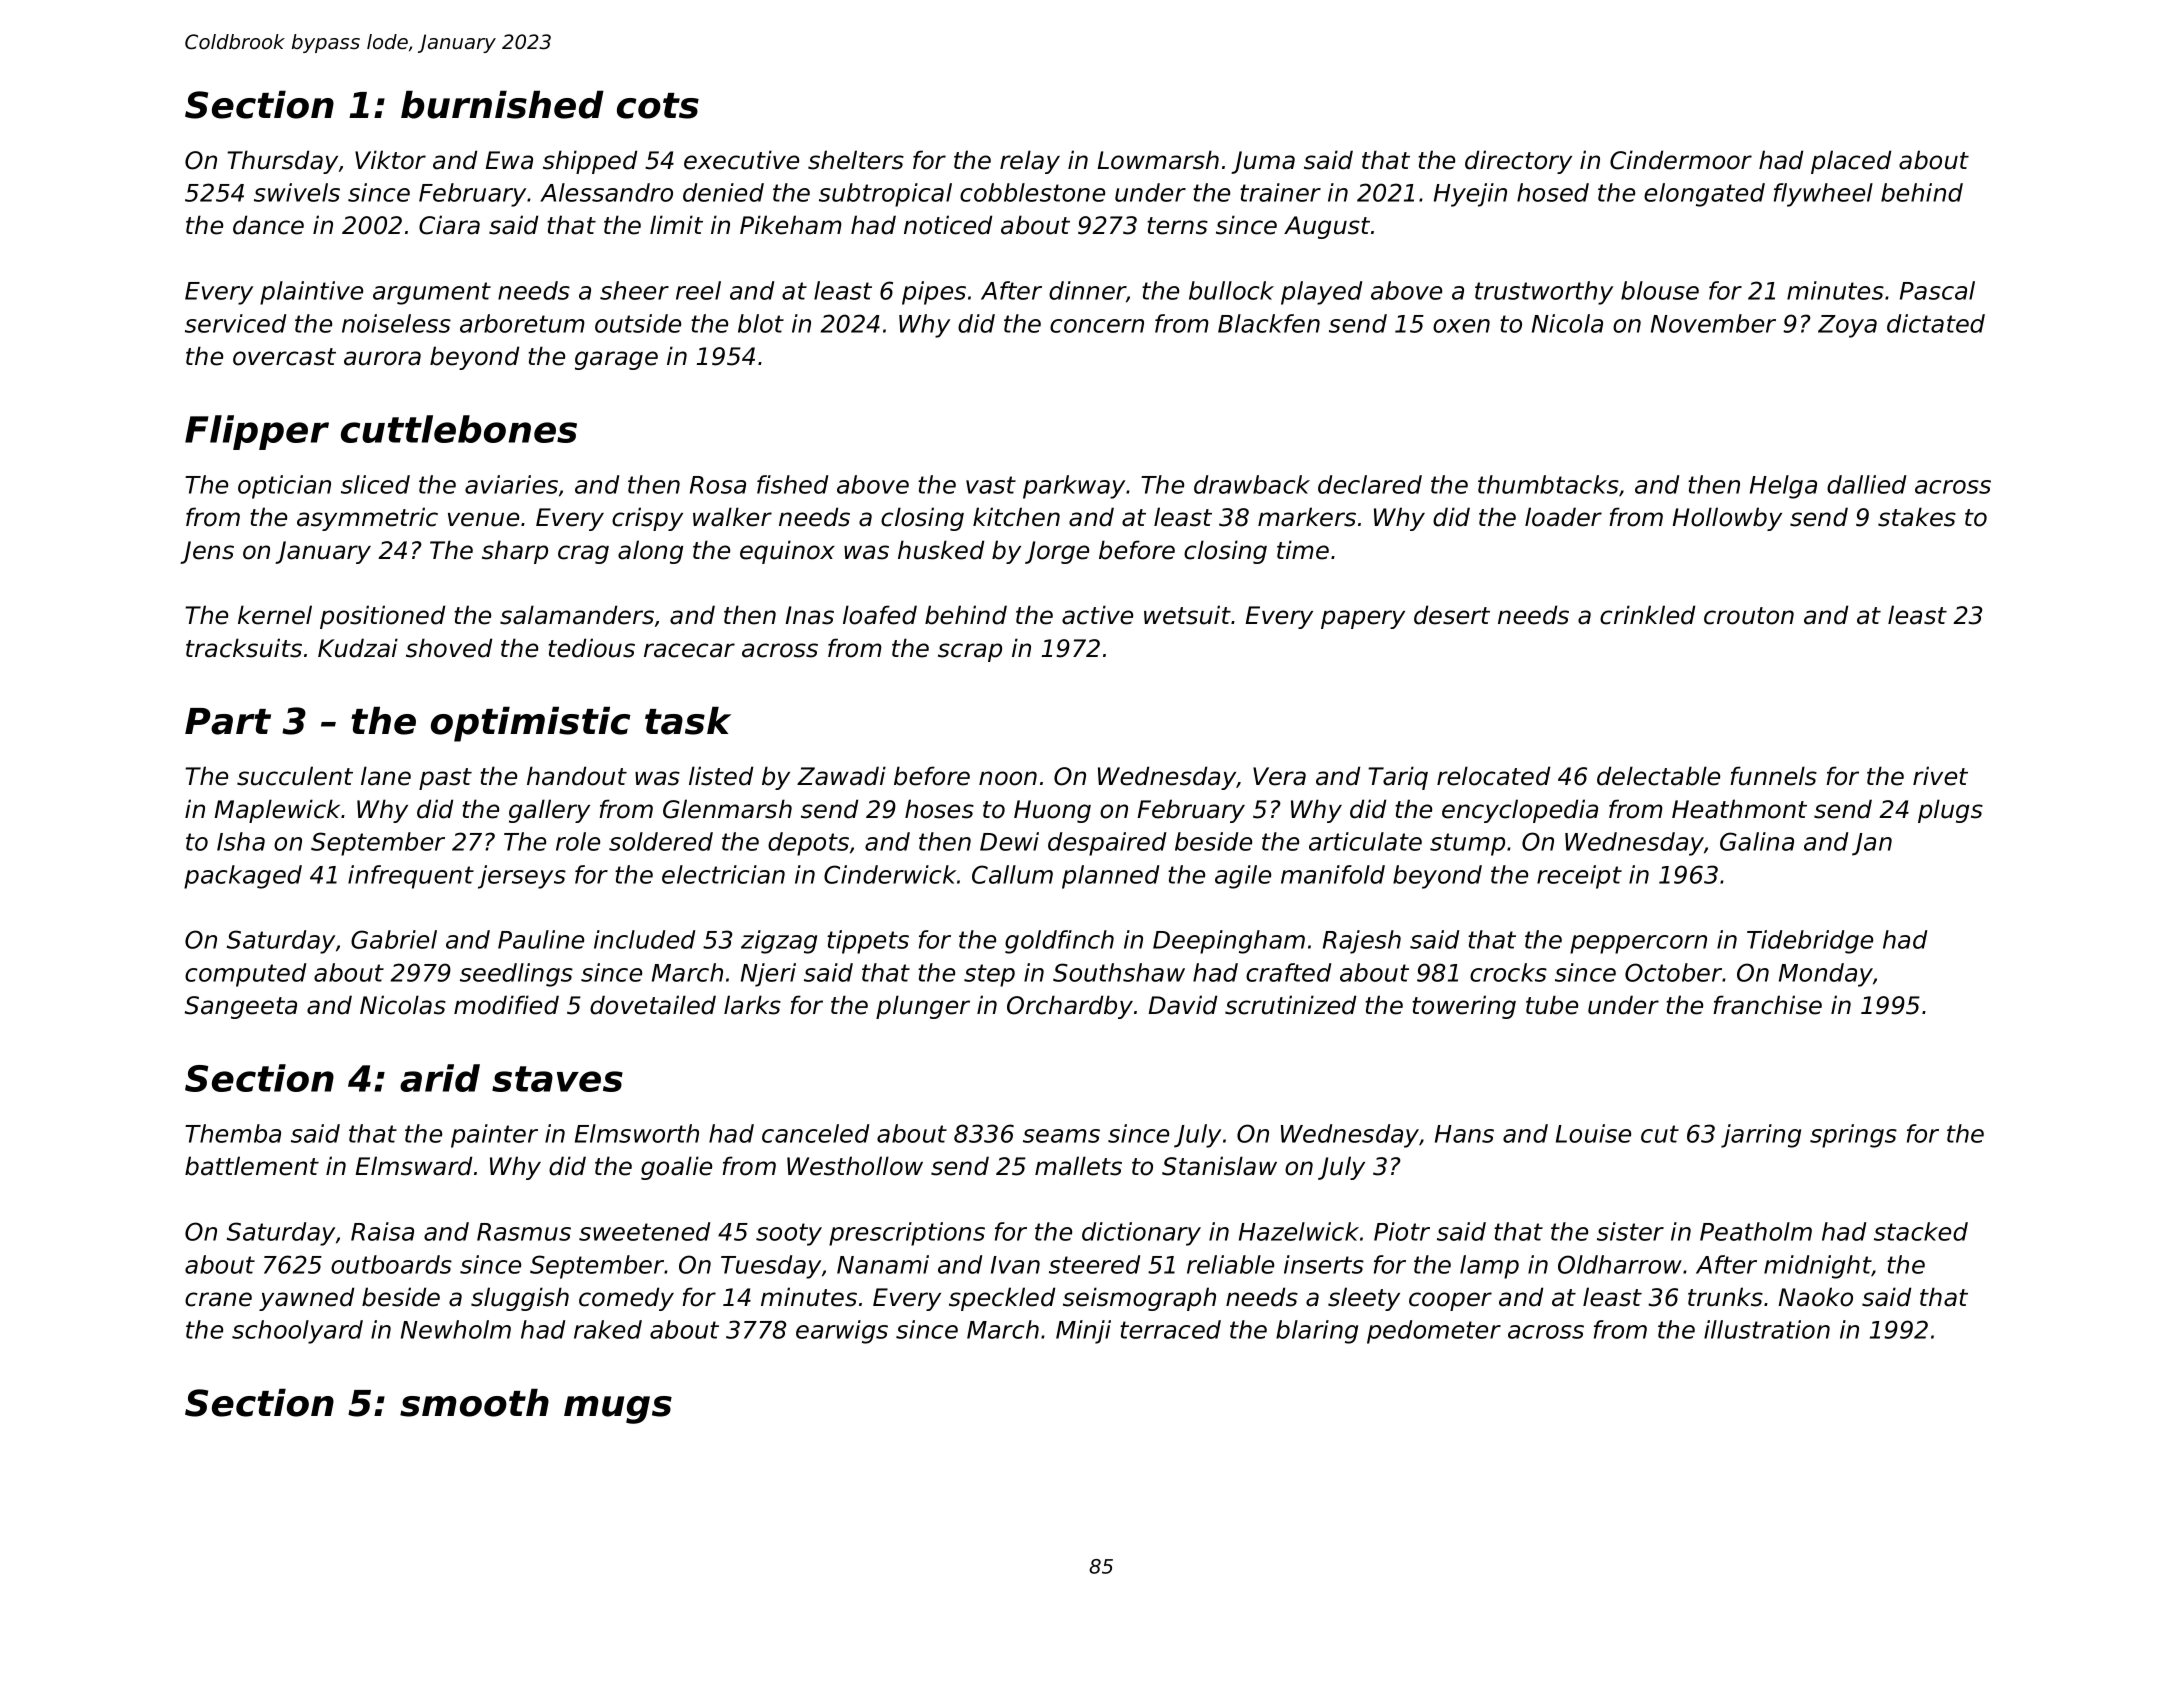 The image size is (2178, 1683). Describe the element at coordinates (502, 105) in the screenshot. I see `burnished` at that location.
